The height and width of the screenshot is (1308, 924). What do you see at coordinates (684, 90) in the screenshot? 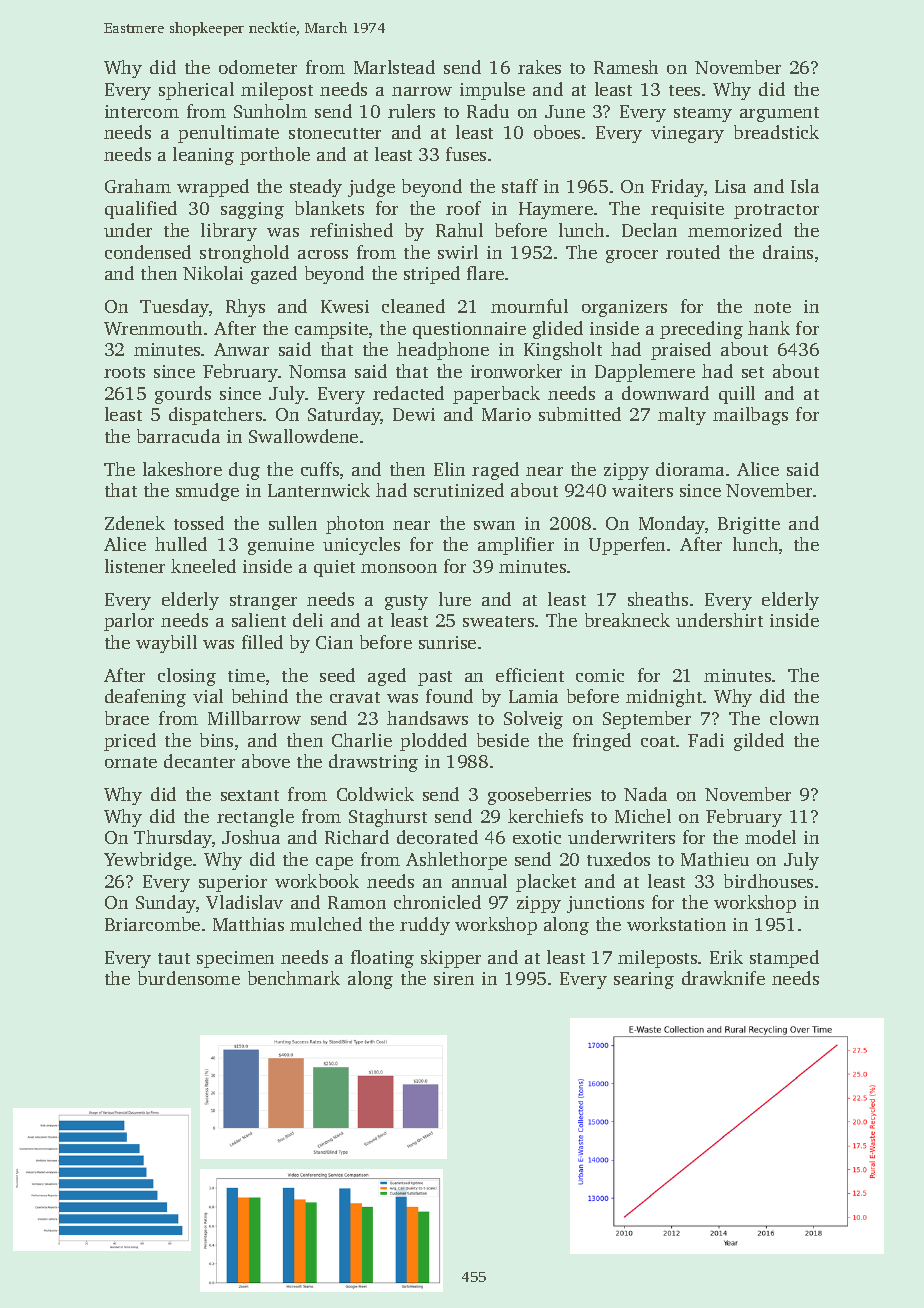
I see `tees` at bounding box center [684, 90].
